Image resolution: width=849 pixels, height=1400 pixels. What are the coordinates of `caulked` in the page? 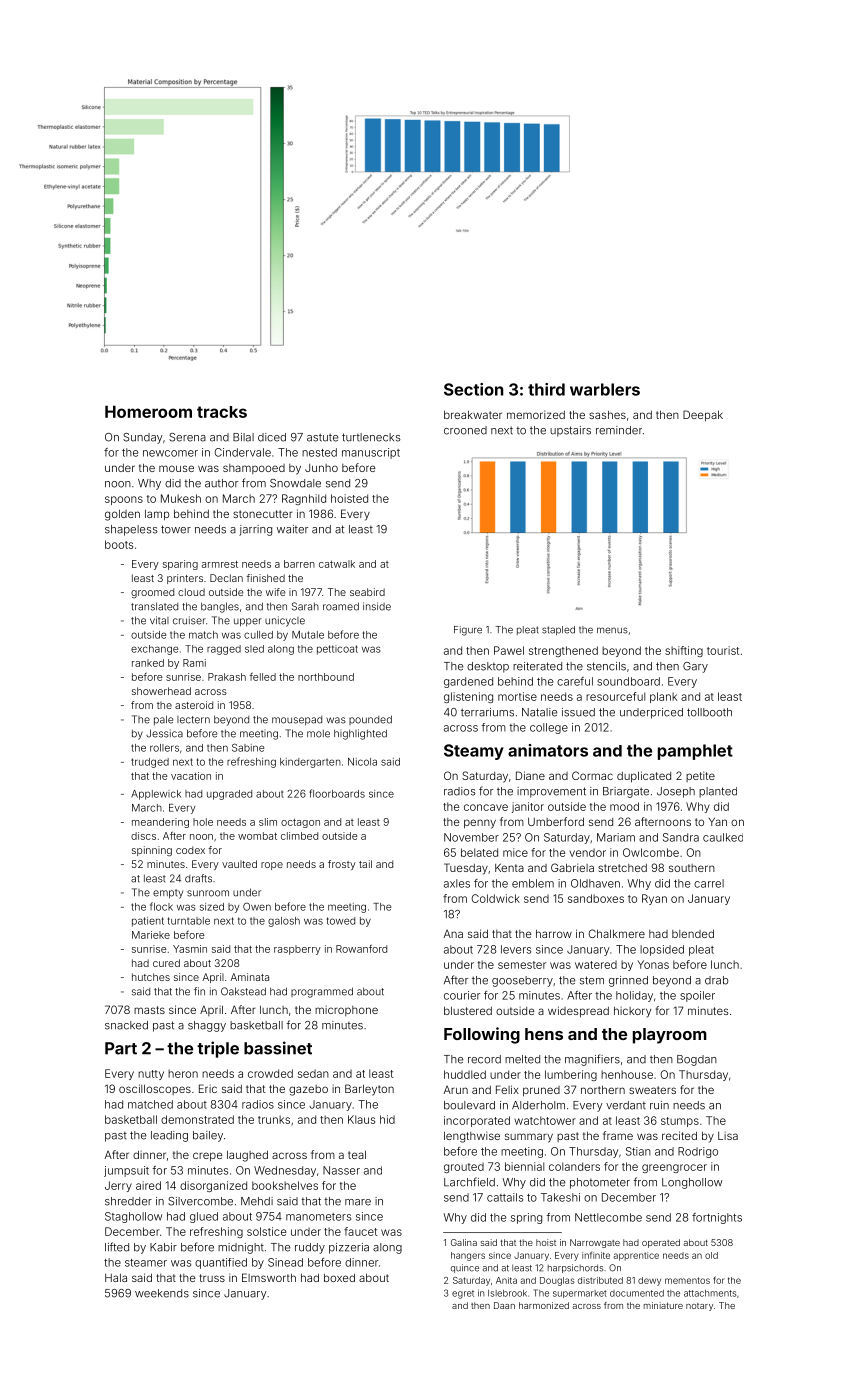 It's located at (723, 837).
